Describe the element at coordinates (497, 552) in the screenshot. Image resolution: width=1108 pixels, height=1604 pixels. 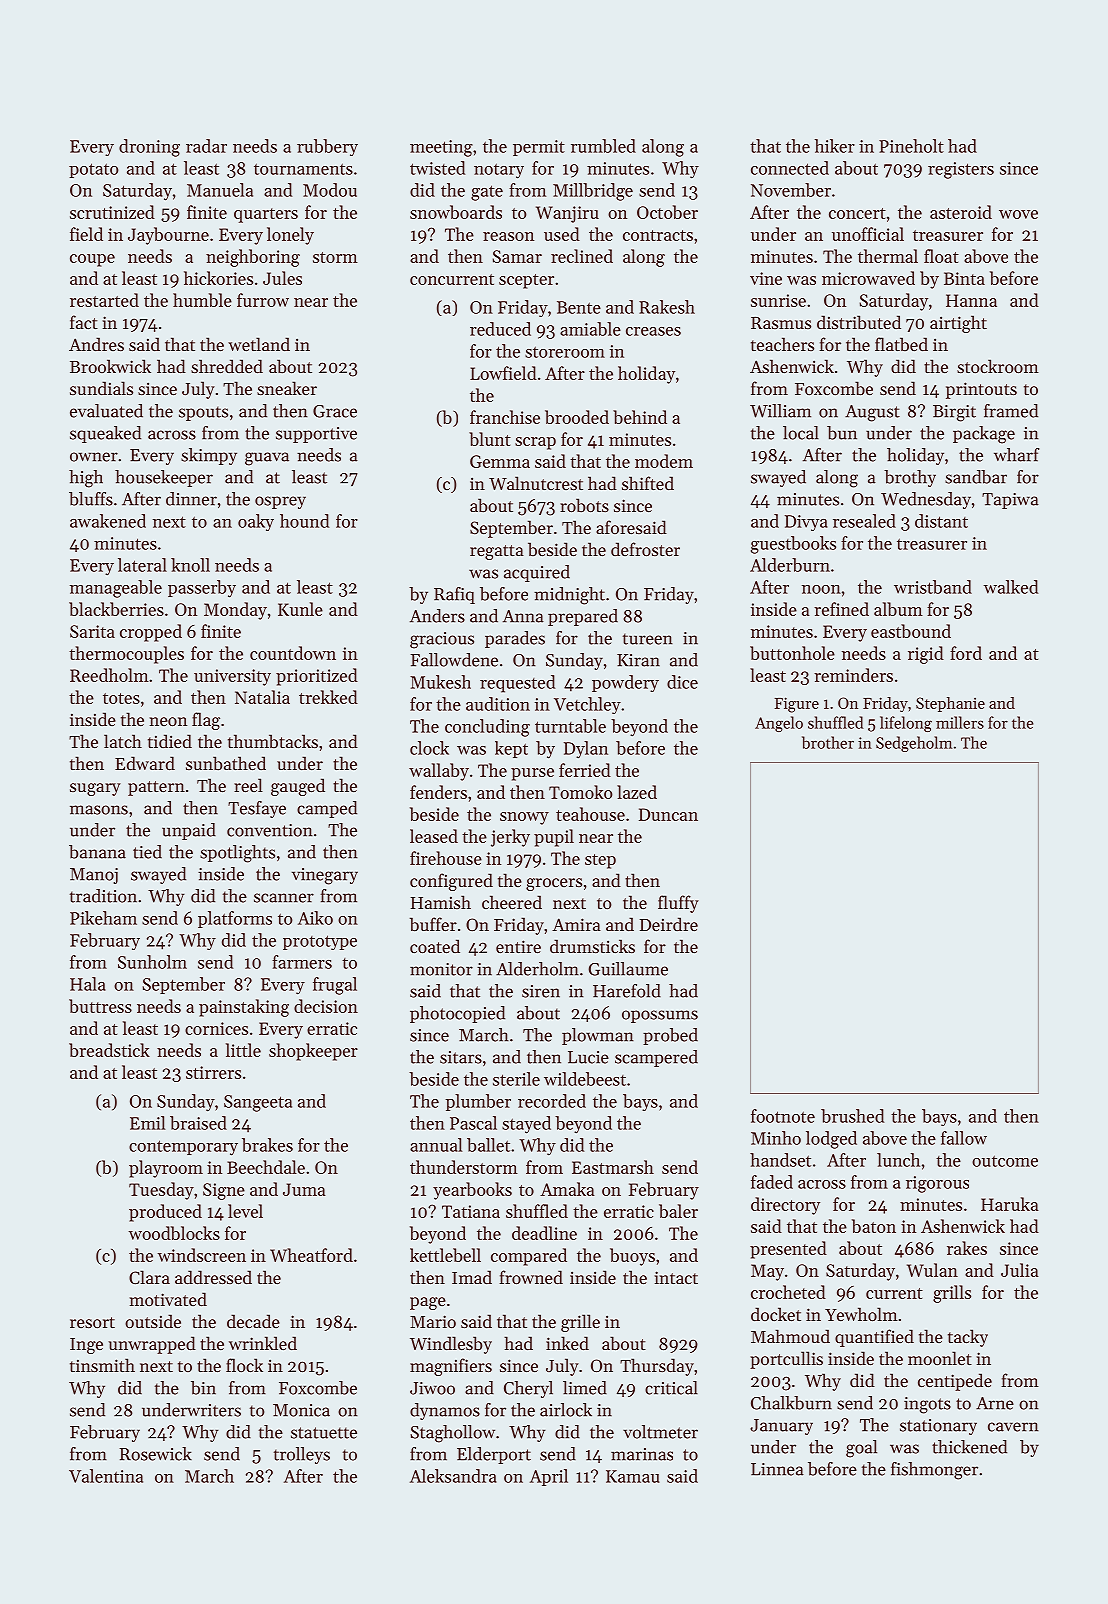
I see `regatta` at that location.
